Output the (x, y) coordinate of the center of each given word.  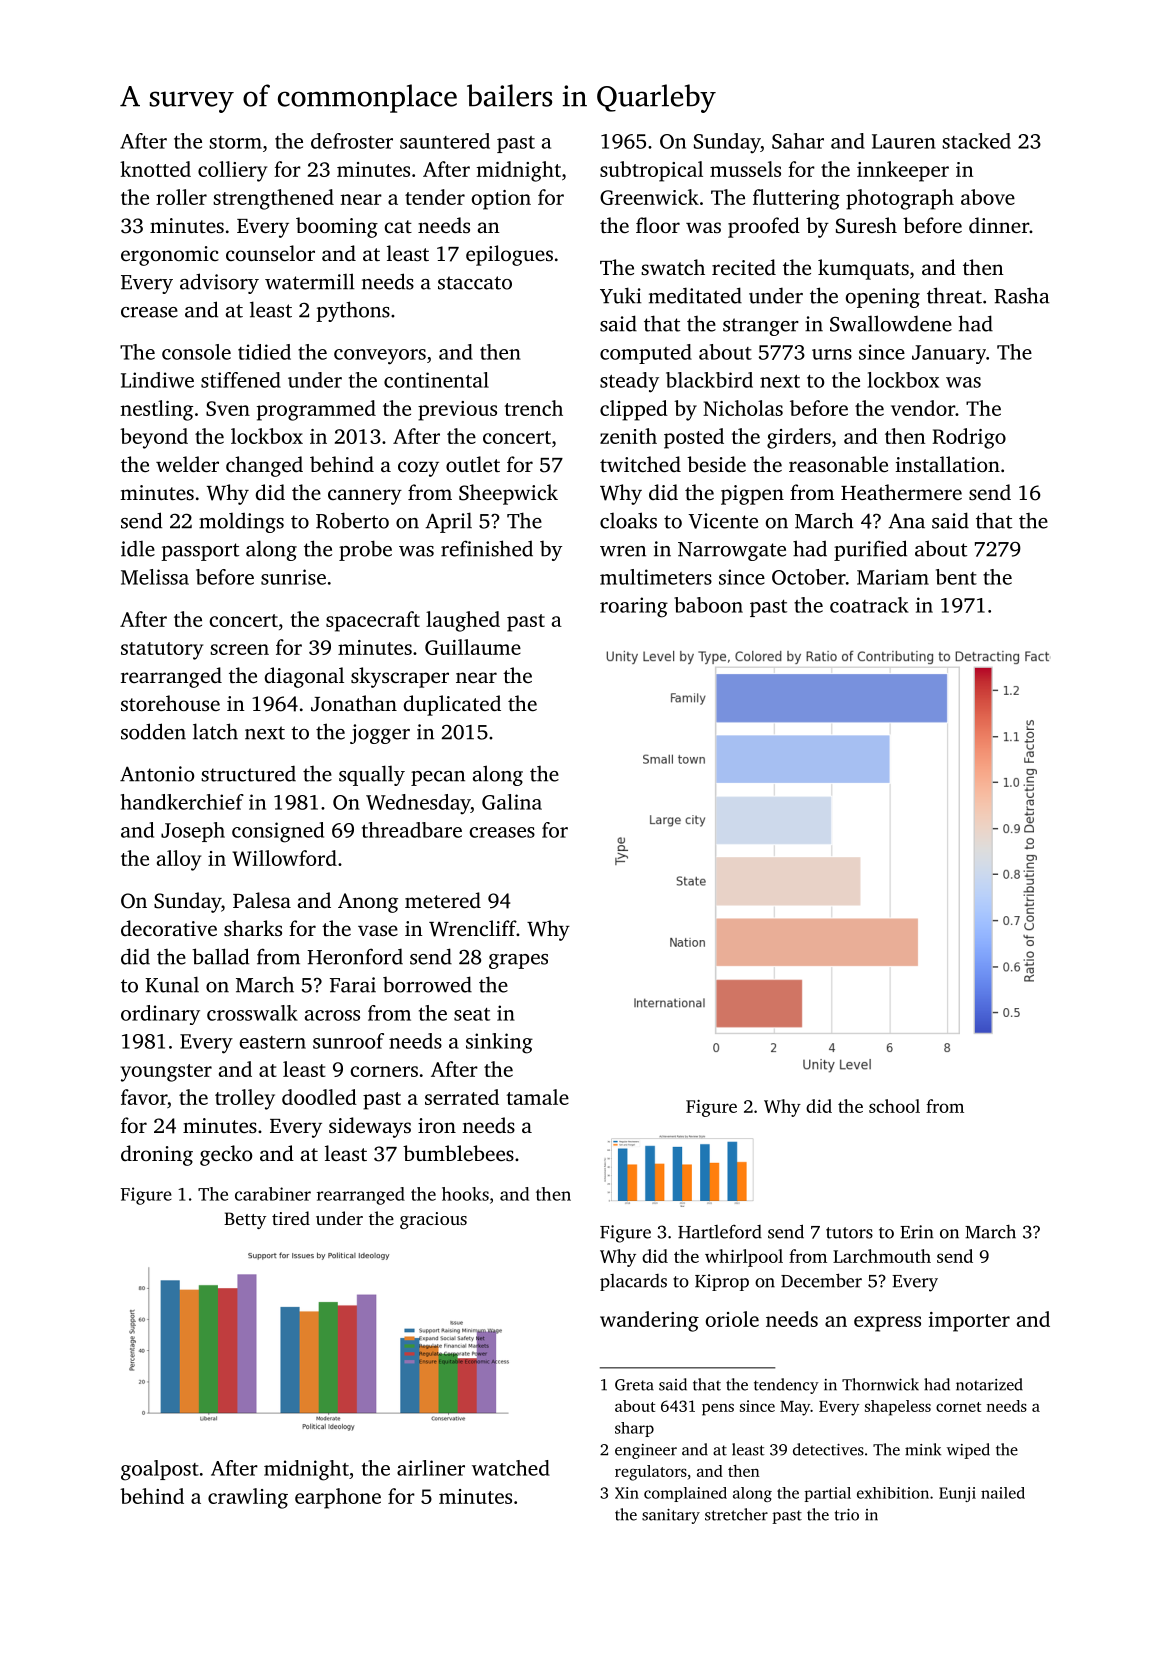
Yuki (621, 295)
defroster (352, 141)
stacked (976, 141)
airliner (431, 1468)
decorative (169, 928)
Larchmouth (882, 1256)
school (894, 1106)
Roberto (352, 520)
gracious (433, 1220)
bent (956, 577)
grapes (518, 961)
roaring (634, 607)
